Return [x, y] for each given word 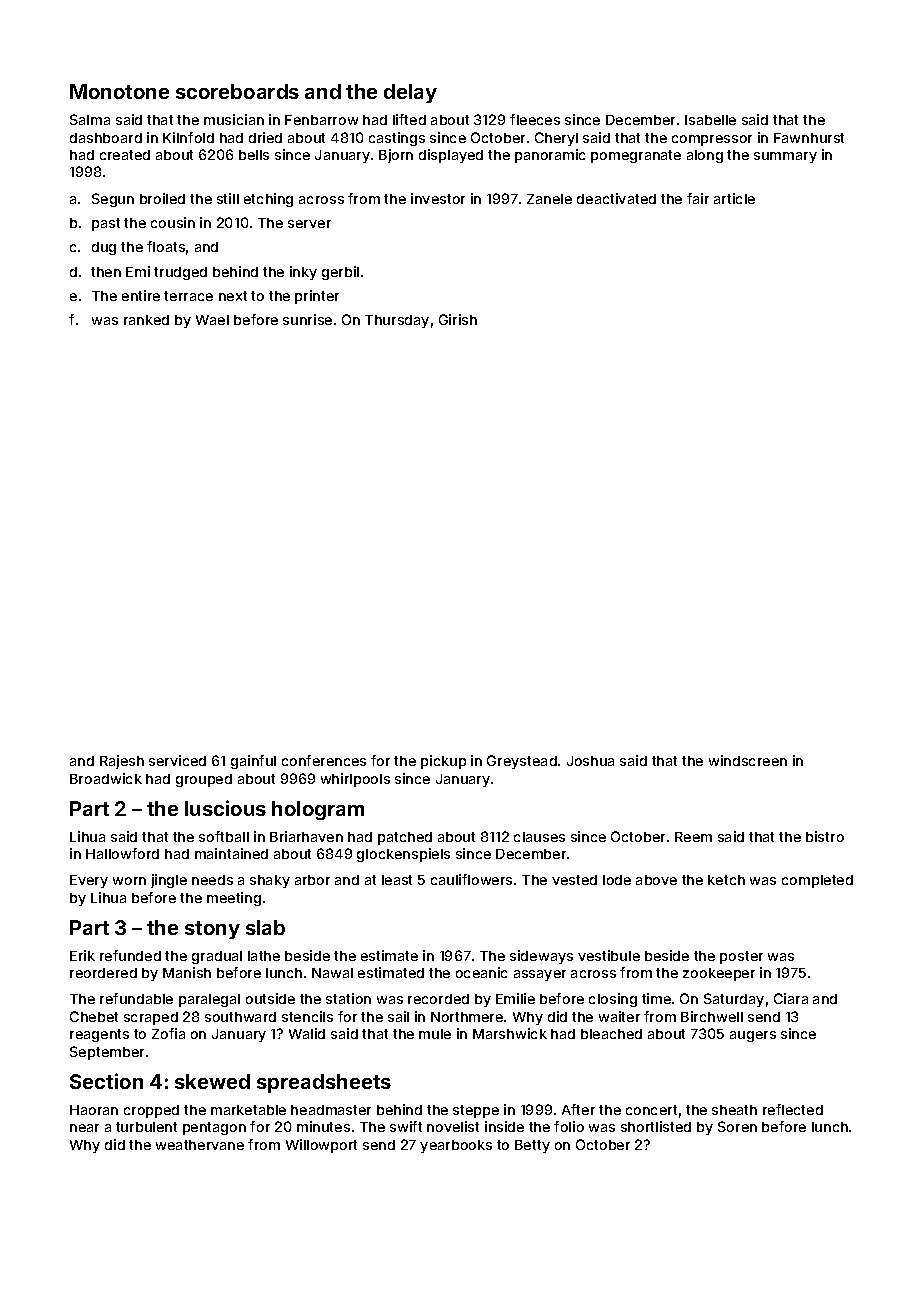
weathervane [200, 1145]
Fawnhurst [809, 138]
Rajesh [122, 762]
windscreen [748, 760]
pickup [443, 762]
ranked [146, 320]
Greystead [522, 762]
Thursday [397, 321]
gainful [253, 762]
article [734, 198]
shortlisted [656, 1126]
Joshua [590, 761]
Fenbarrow [321, 120]
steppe [476, 1111]
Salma [90, 119]
